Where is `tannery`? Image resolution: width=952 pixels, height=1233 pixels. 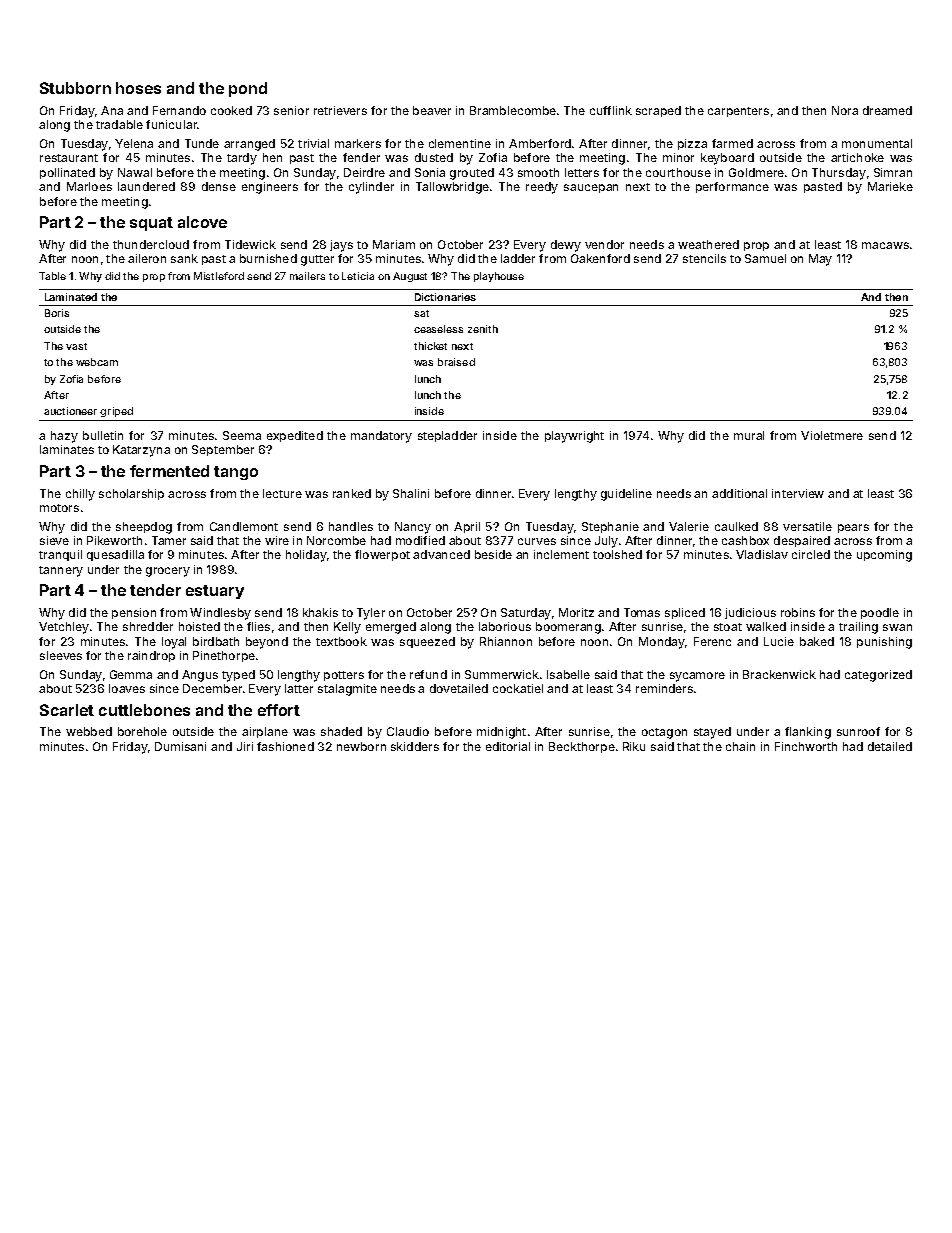 tannery is located at coordinates (61, 571).
